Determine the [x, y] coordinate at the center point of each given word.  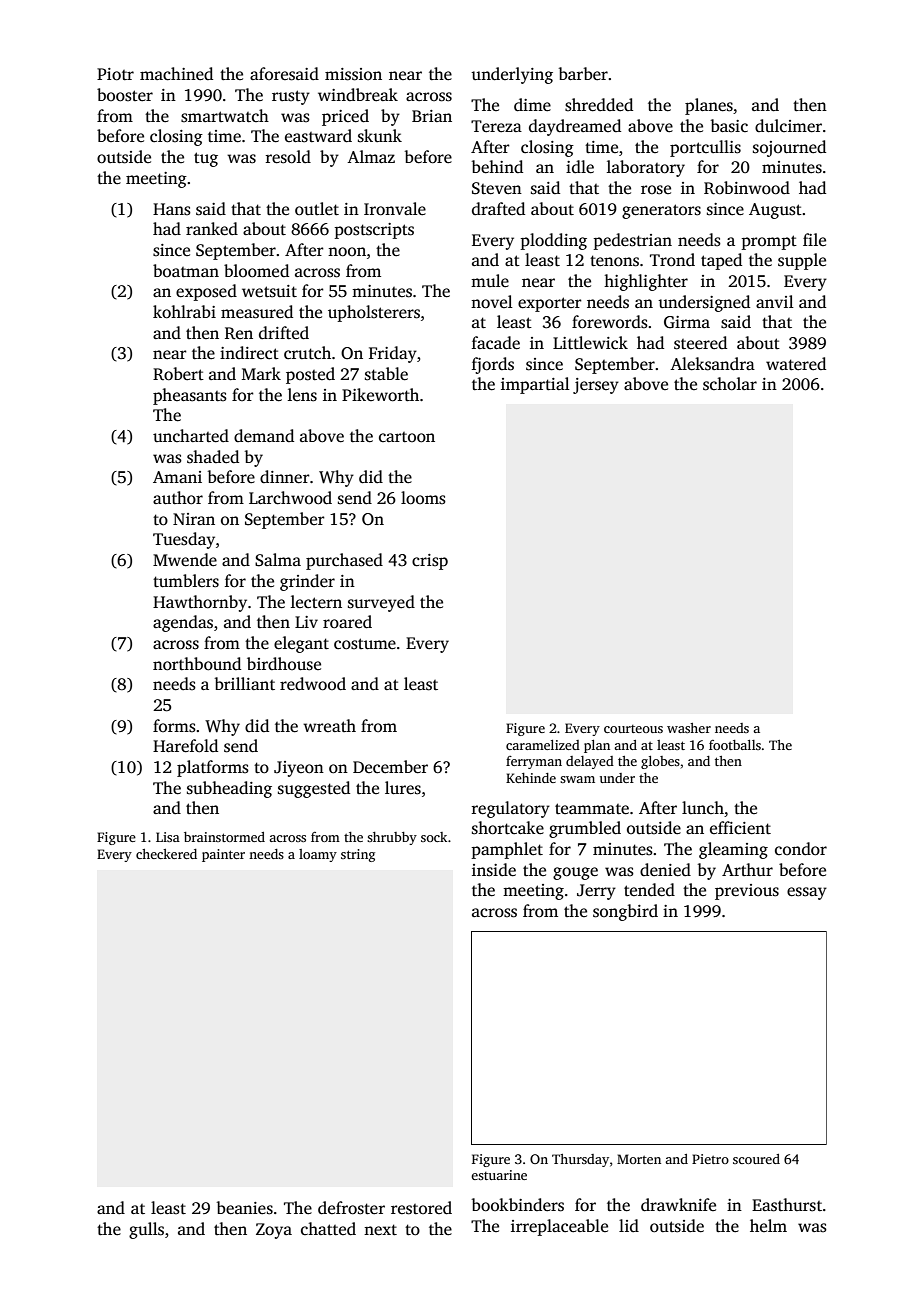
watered [796, 364]
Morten [639, 1159]
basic [729, 126]
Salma [278, 560]
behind [497, 167]
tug [206, 159]
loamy [318, 855]
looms [423, 498]
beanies [244, 1208]
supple [802, 261]
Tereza [496, 126]
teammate [592, 809]
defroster [351, 1208]
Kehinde [531, 778]
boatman [186, 270]
